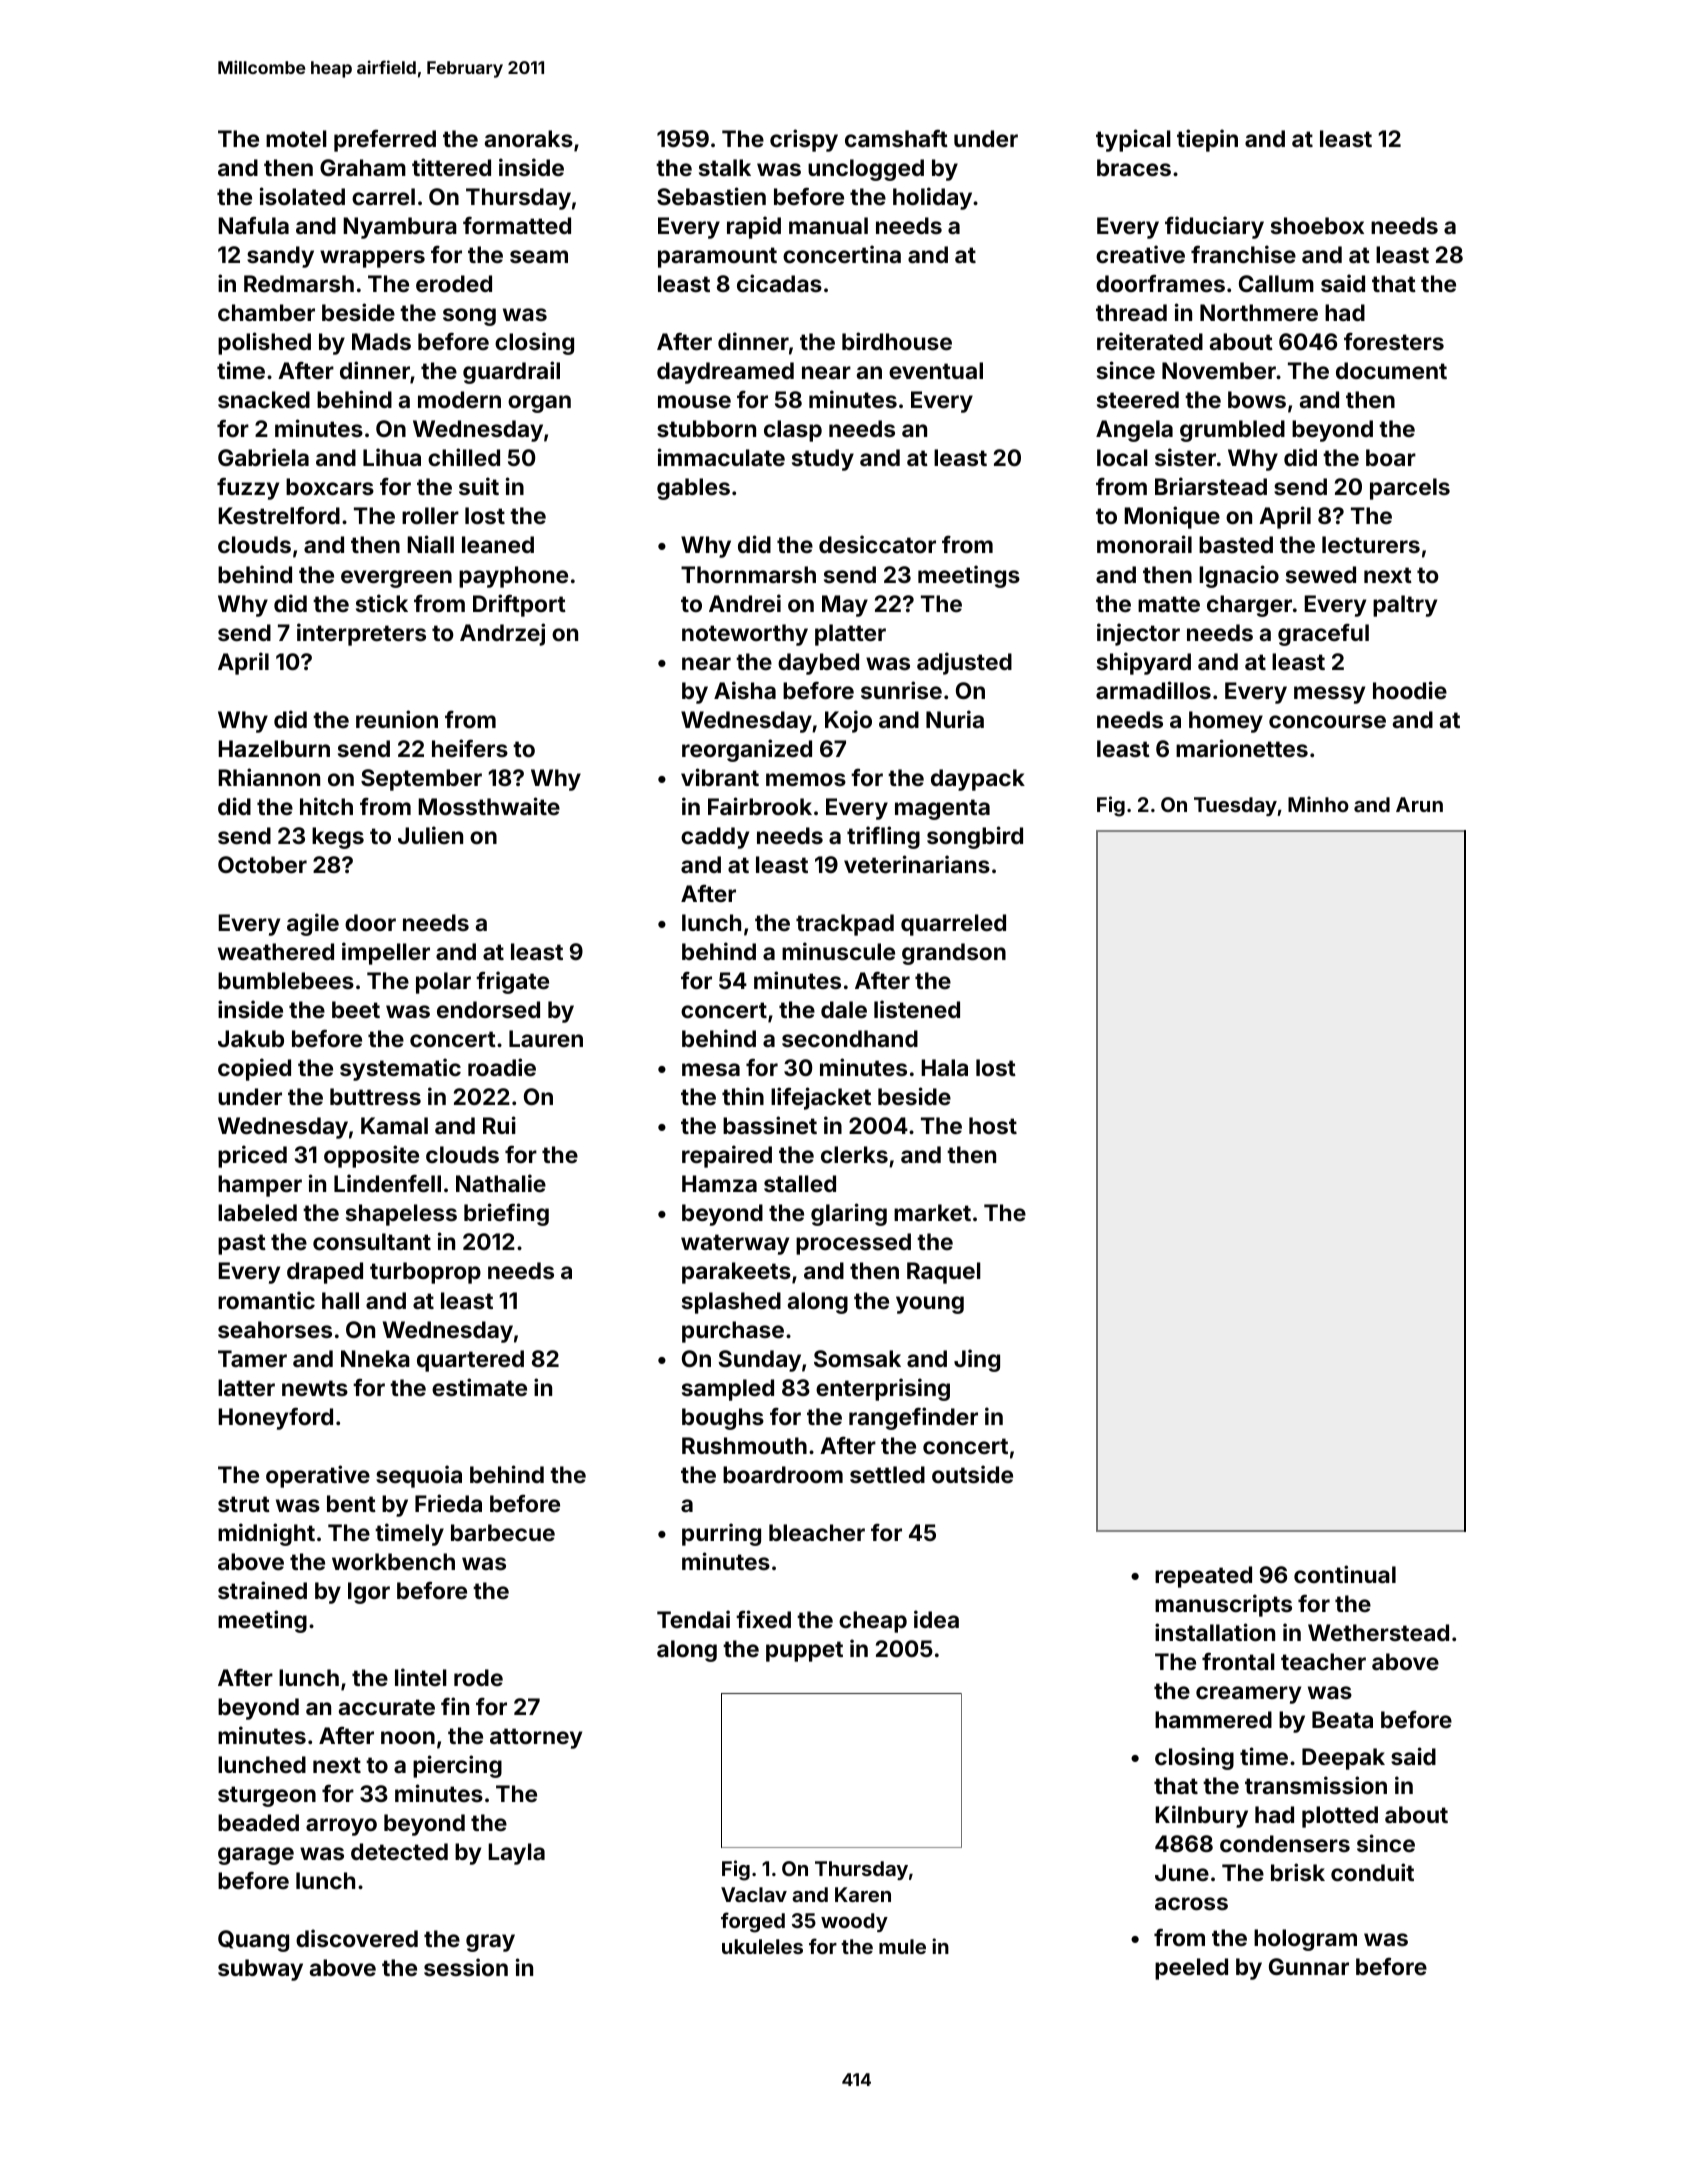  Describe the element at coordinates (1138, 399) in the screenshot. I see `steered` at that location.
